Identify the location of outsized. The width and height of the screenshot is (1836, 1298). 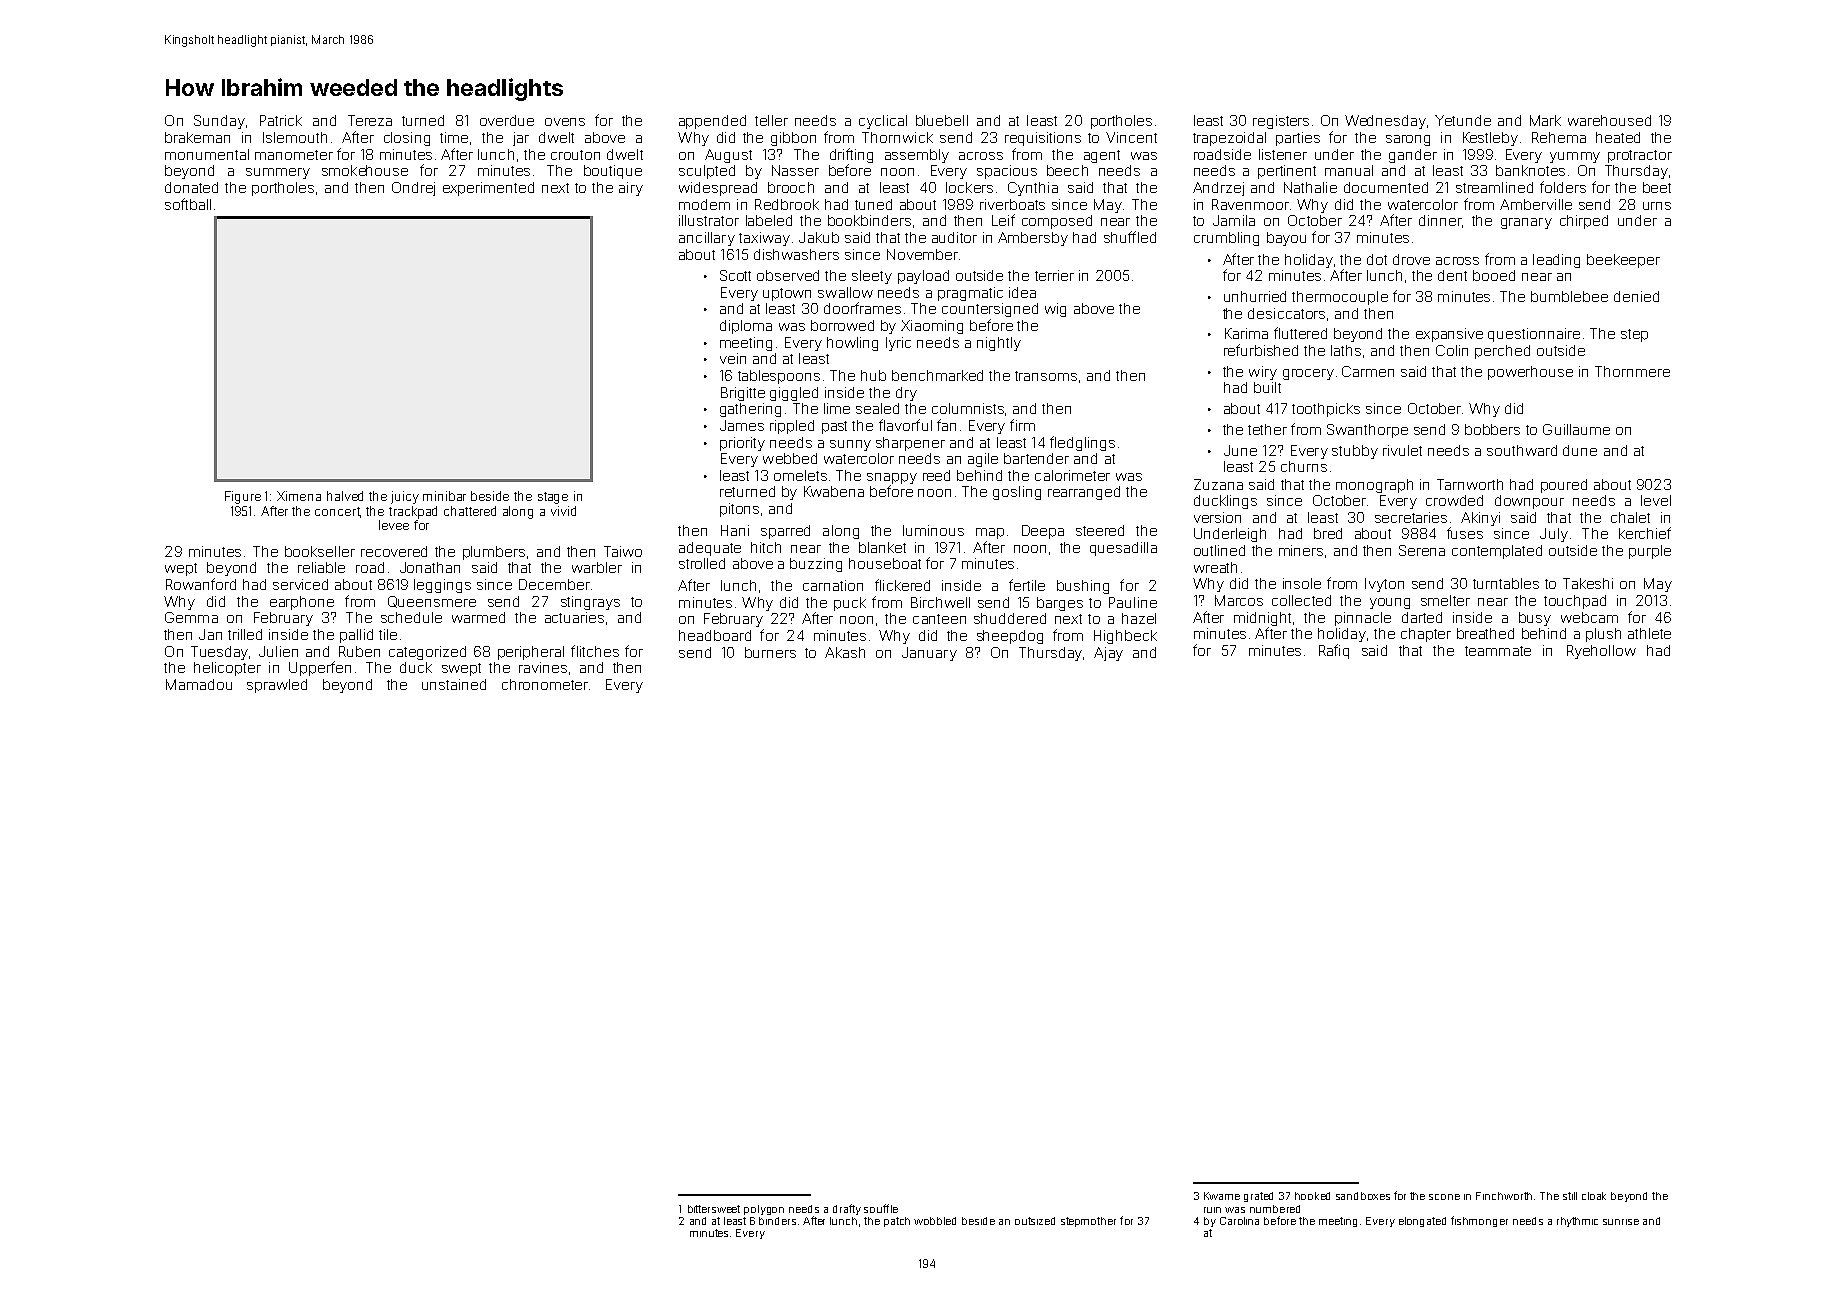
(1035, 1221).
